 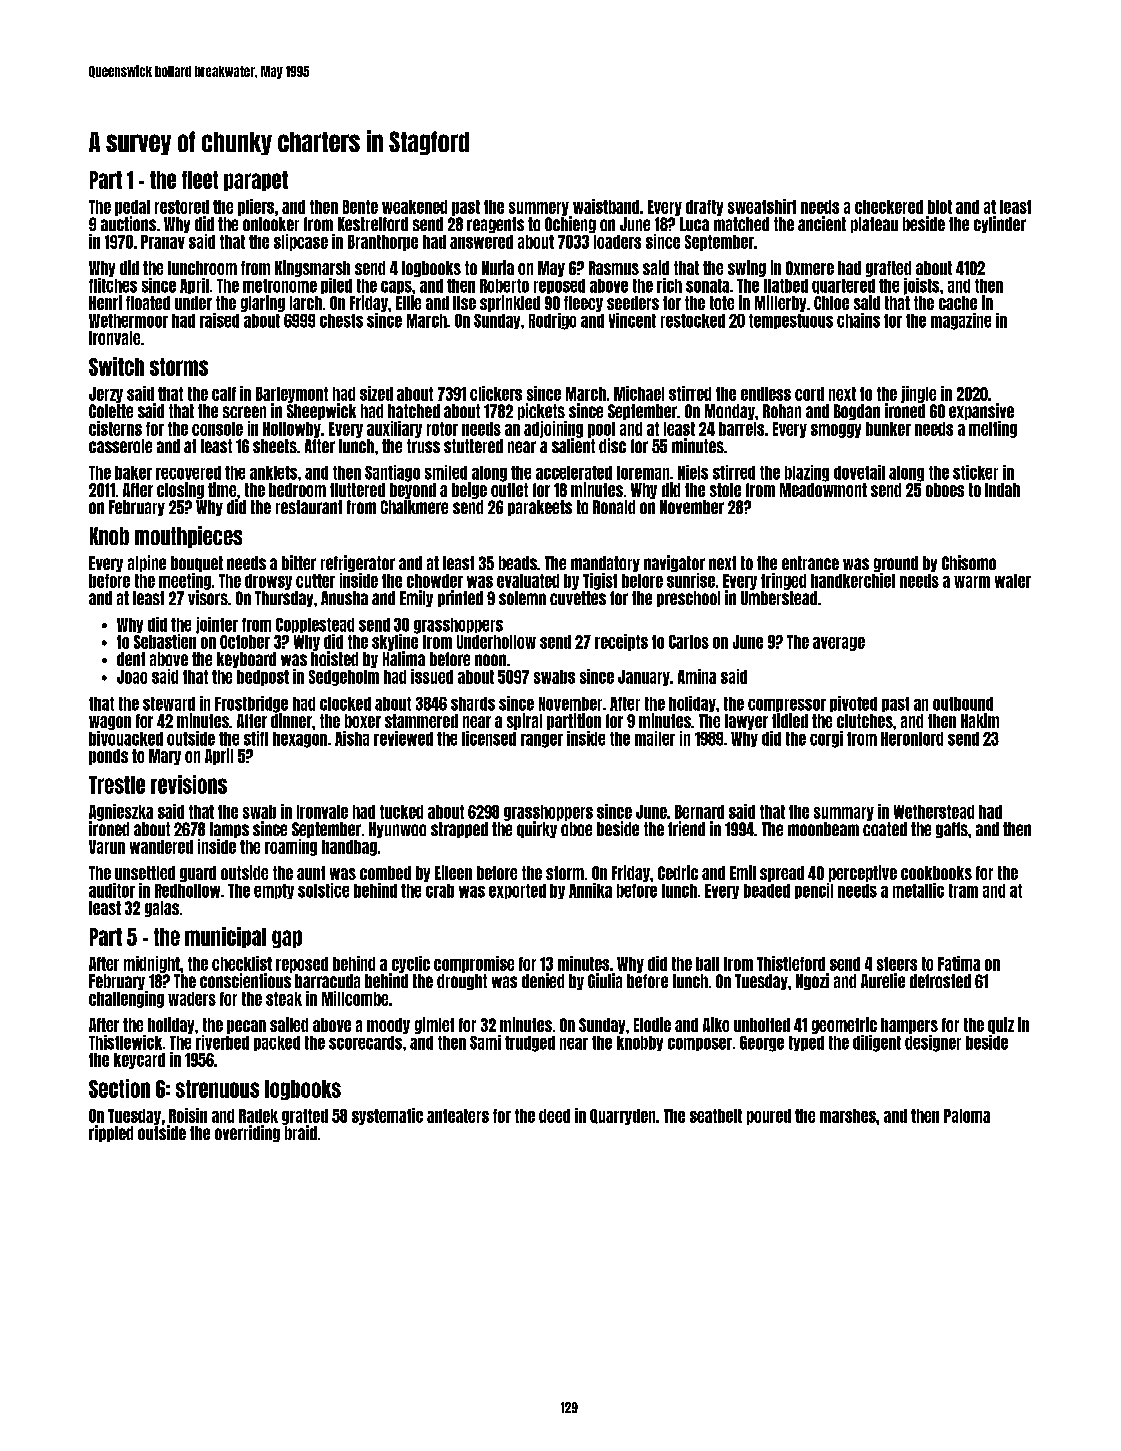 What do you see at coordinates (119, 1088) in the image?
I see `Section` at bounding box center [119, 1088].
